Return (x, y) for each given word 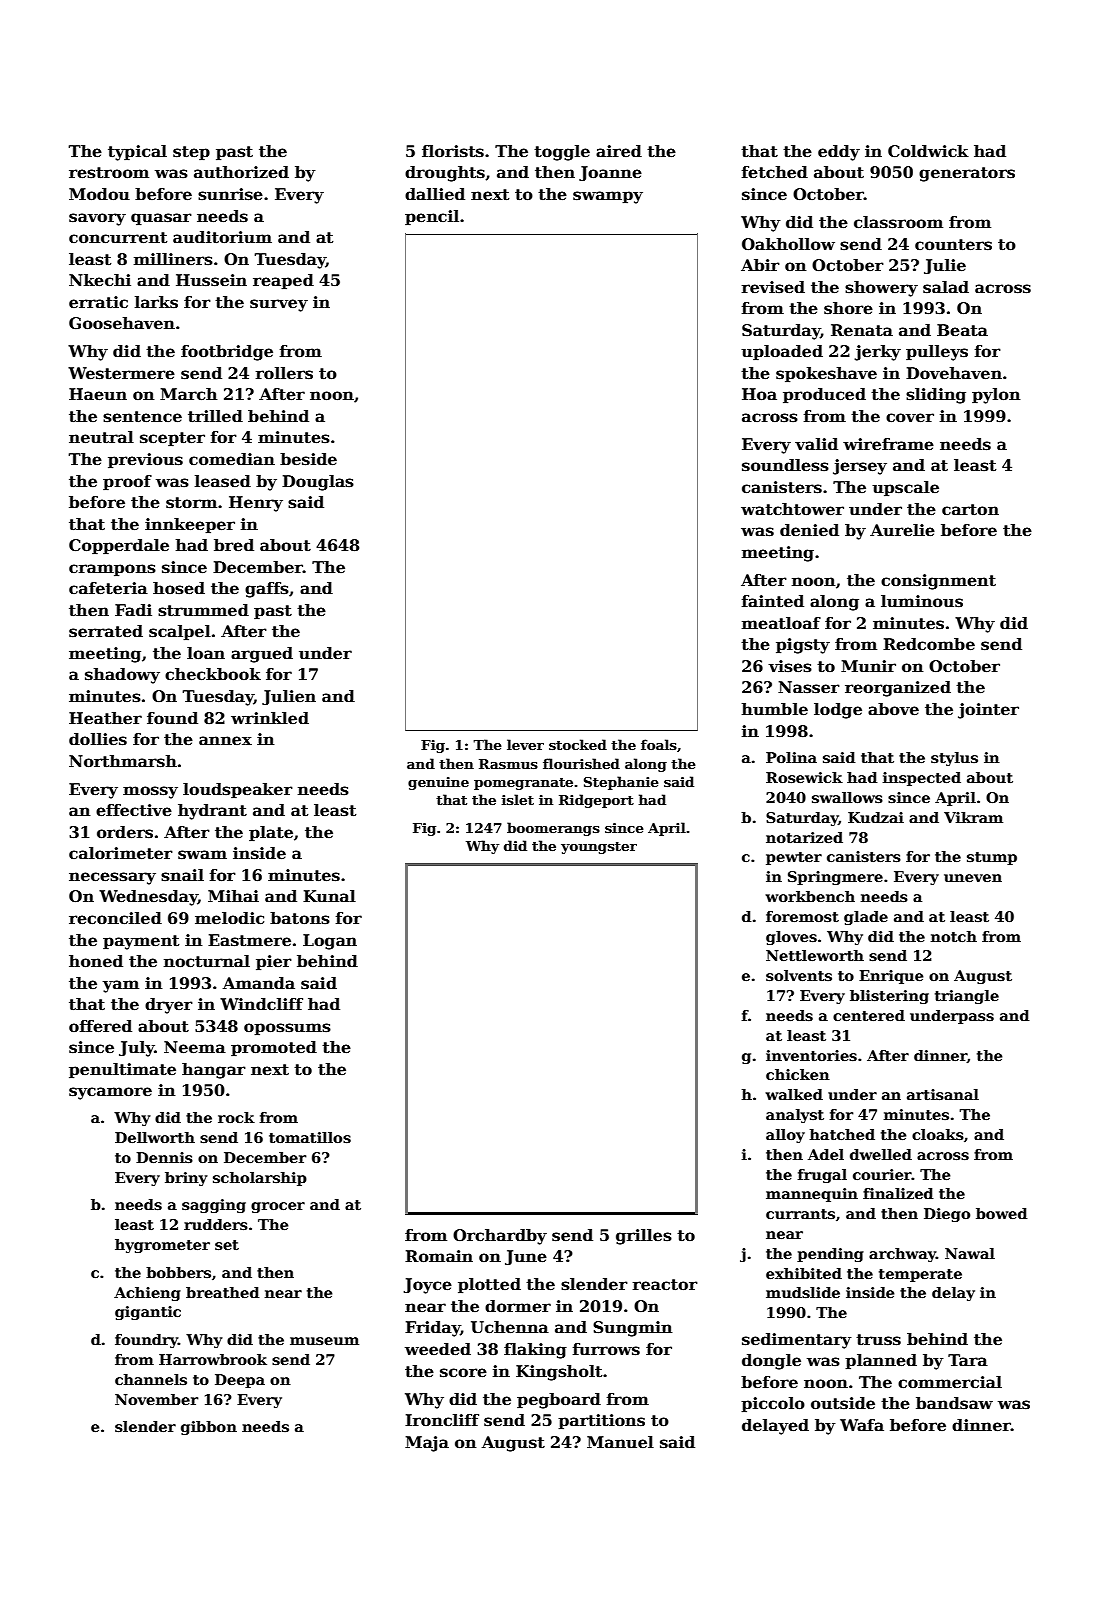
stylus (954, 759)
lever (525, 744)
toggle (562, 153)
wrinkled (270, 718)
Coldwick (928, 151)
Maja (427, 1444)
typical (137, 153)
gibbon (209, 1428)
